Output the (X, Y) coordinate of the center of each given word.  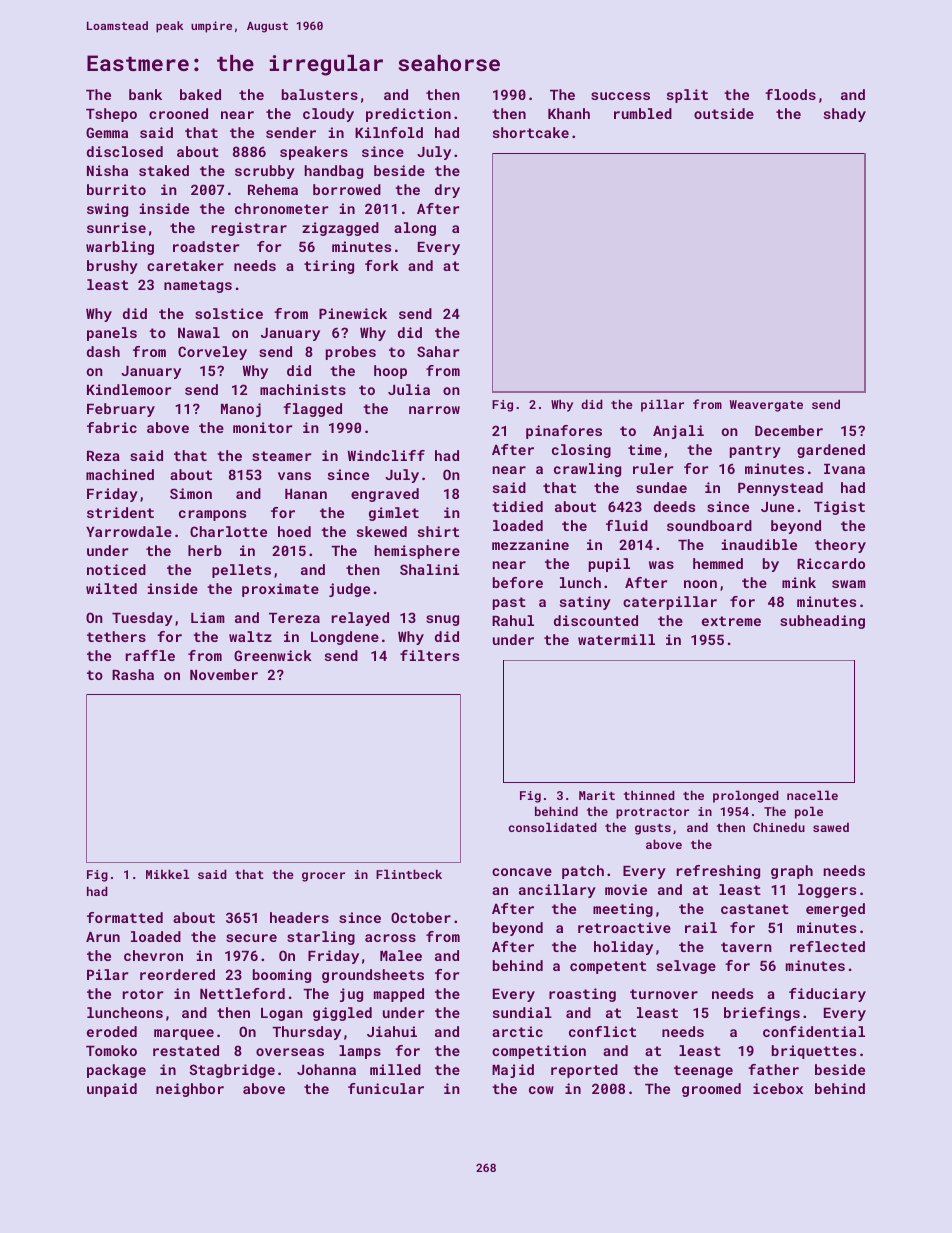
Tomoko (111, 1050)
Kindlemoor (129, 389)
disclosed (125, 151)
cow (541, 1090)
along (415, 229)
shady (845, 115)
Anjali (678, 432)
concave (522, 872)
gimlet (394, 514)
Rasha (133, 674)
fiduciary (827, 995)
